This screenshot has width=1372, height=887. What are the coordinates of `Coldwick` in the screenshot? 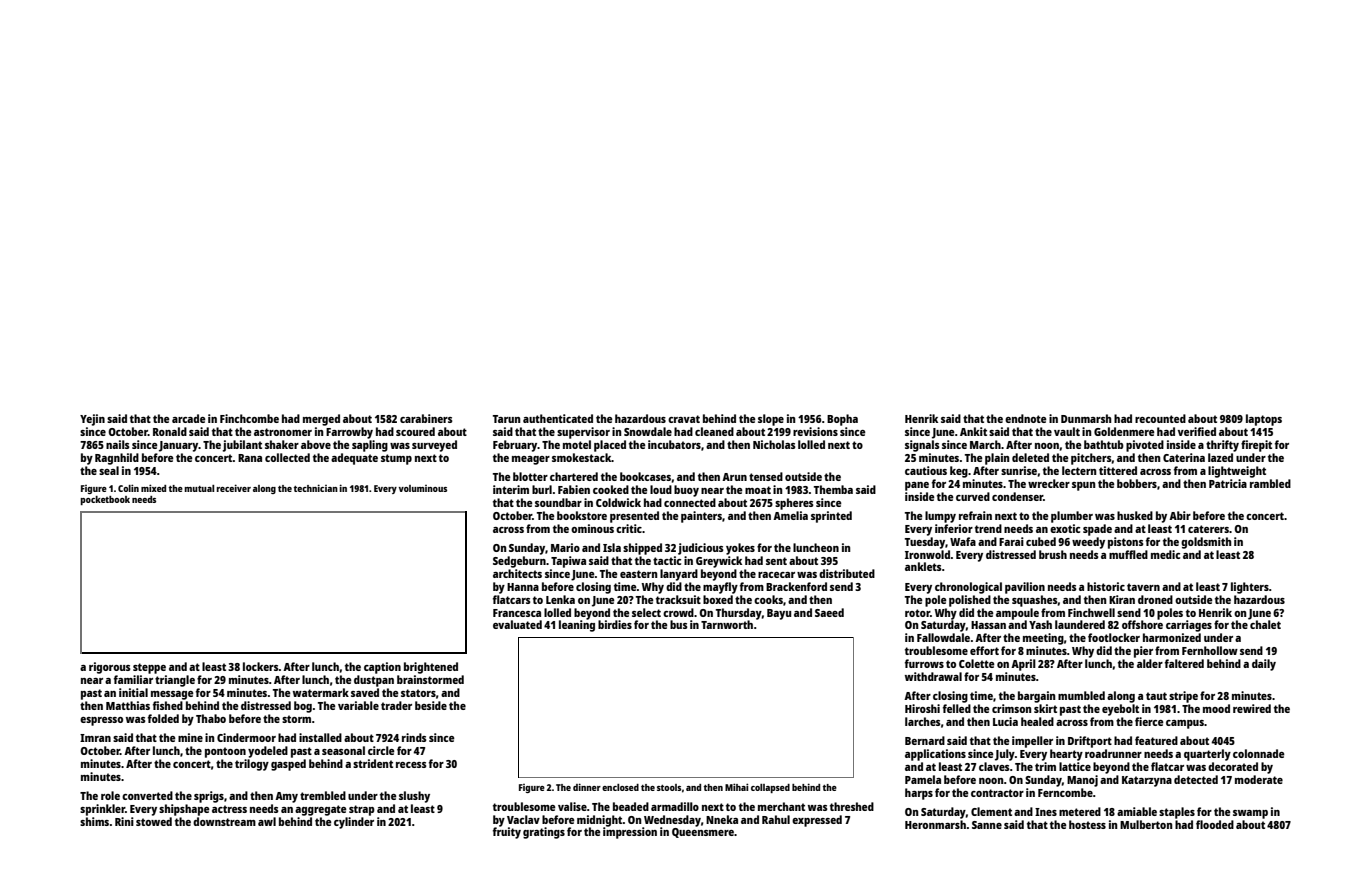 It's located at (618, 502).
